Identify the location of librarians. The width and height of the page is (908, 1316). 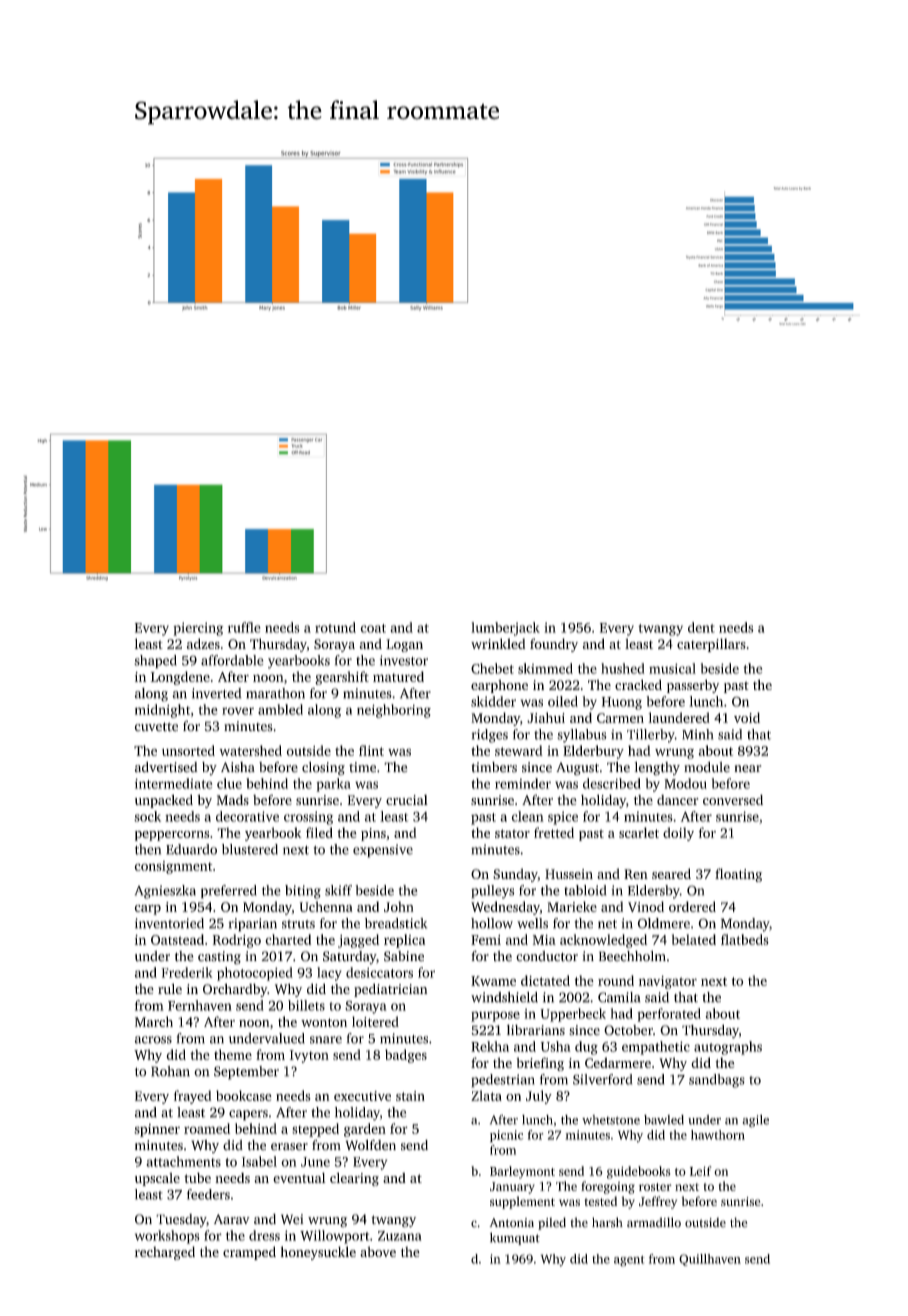
(536, 1029).
